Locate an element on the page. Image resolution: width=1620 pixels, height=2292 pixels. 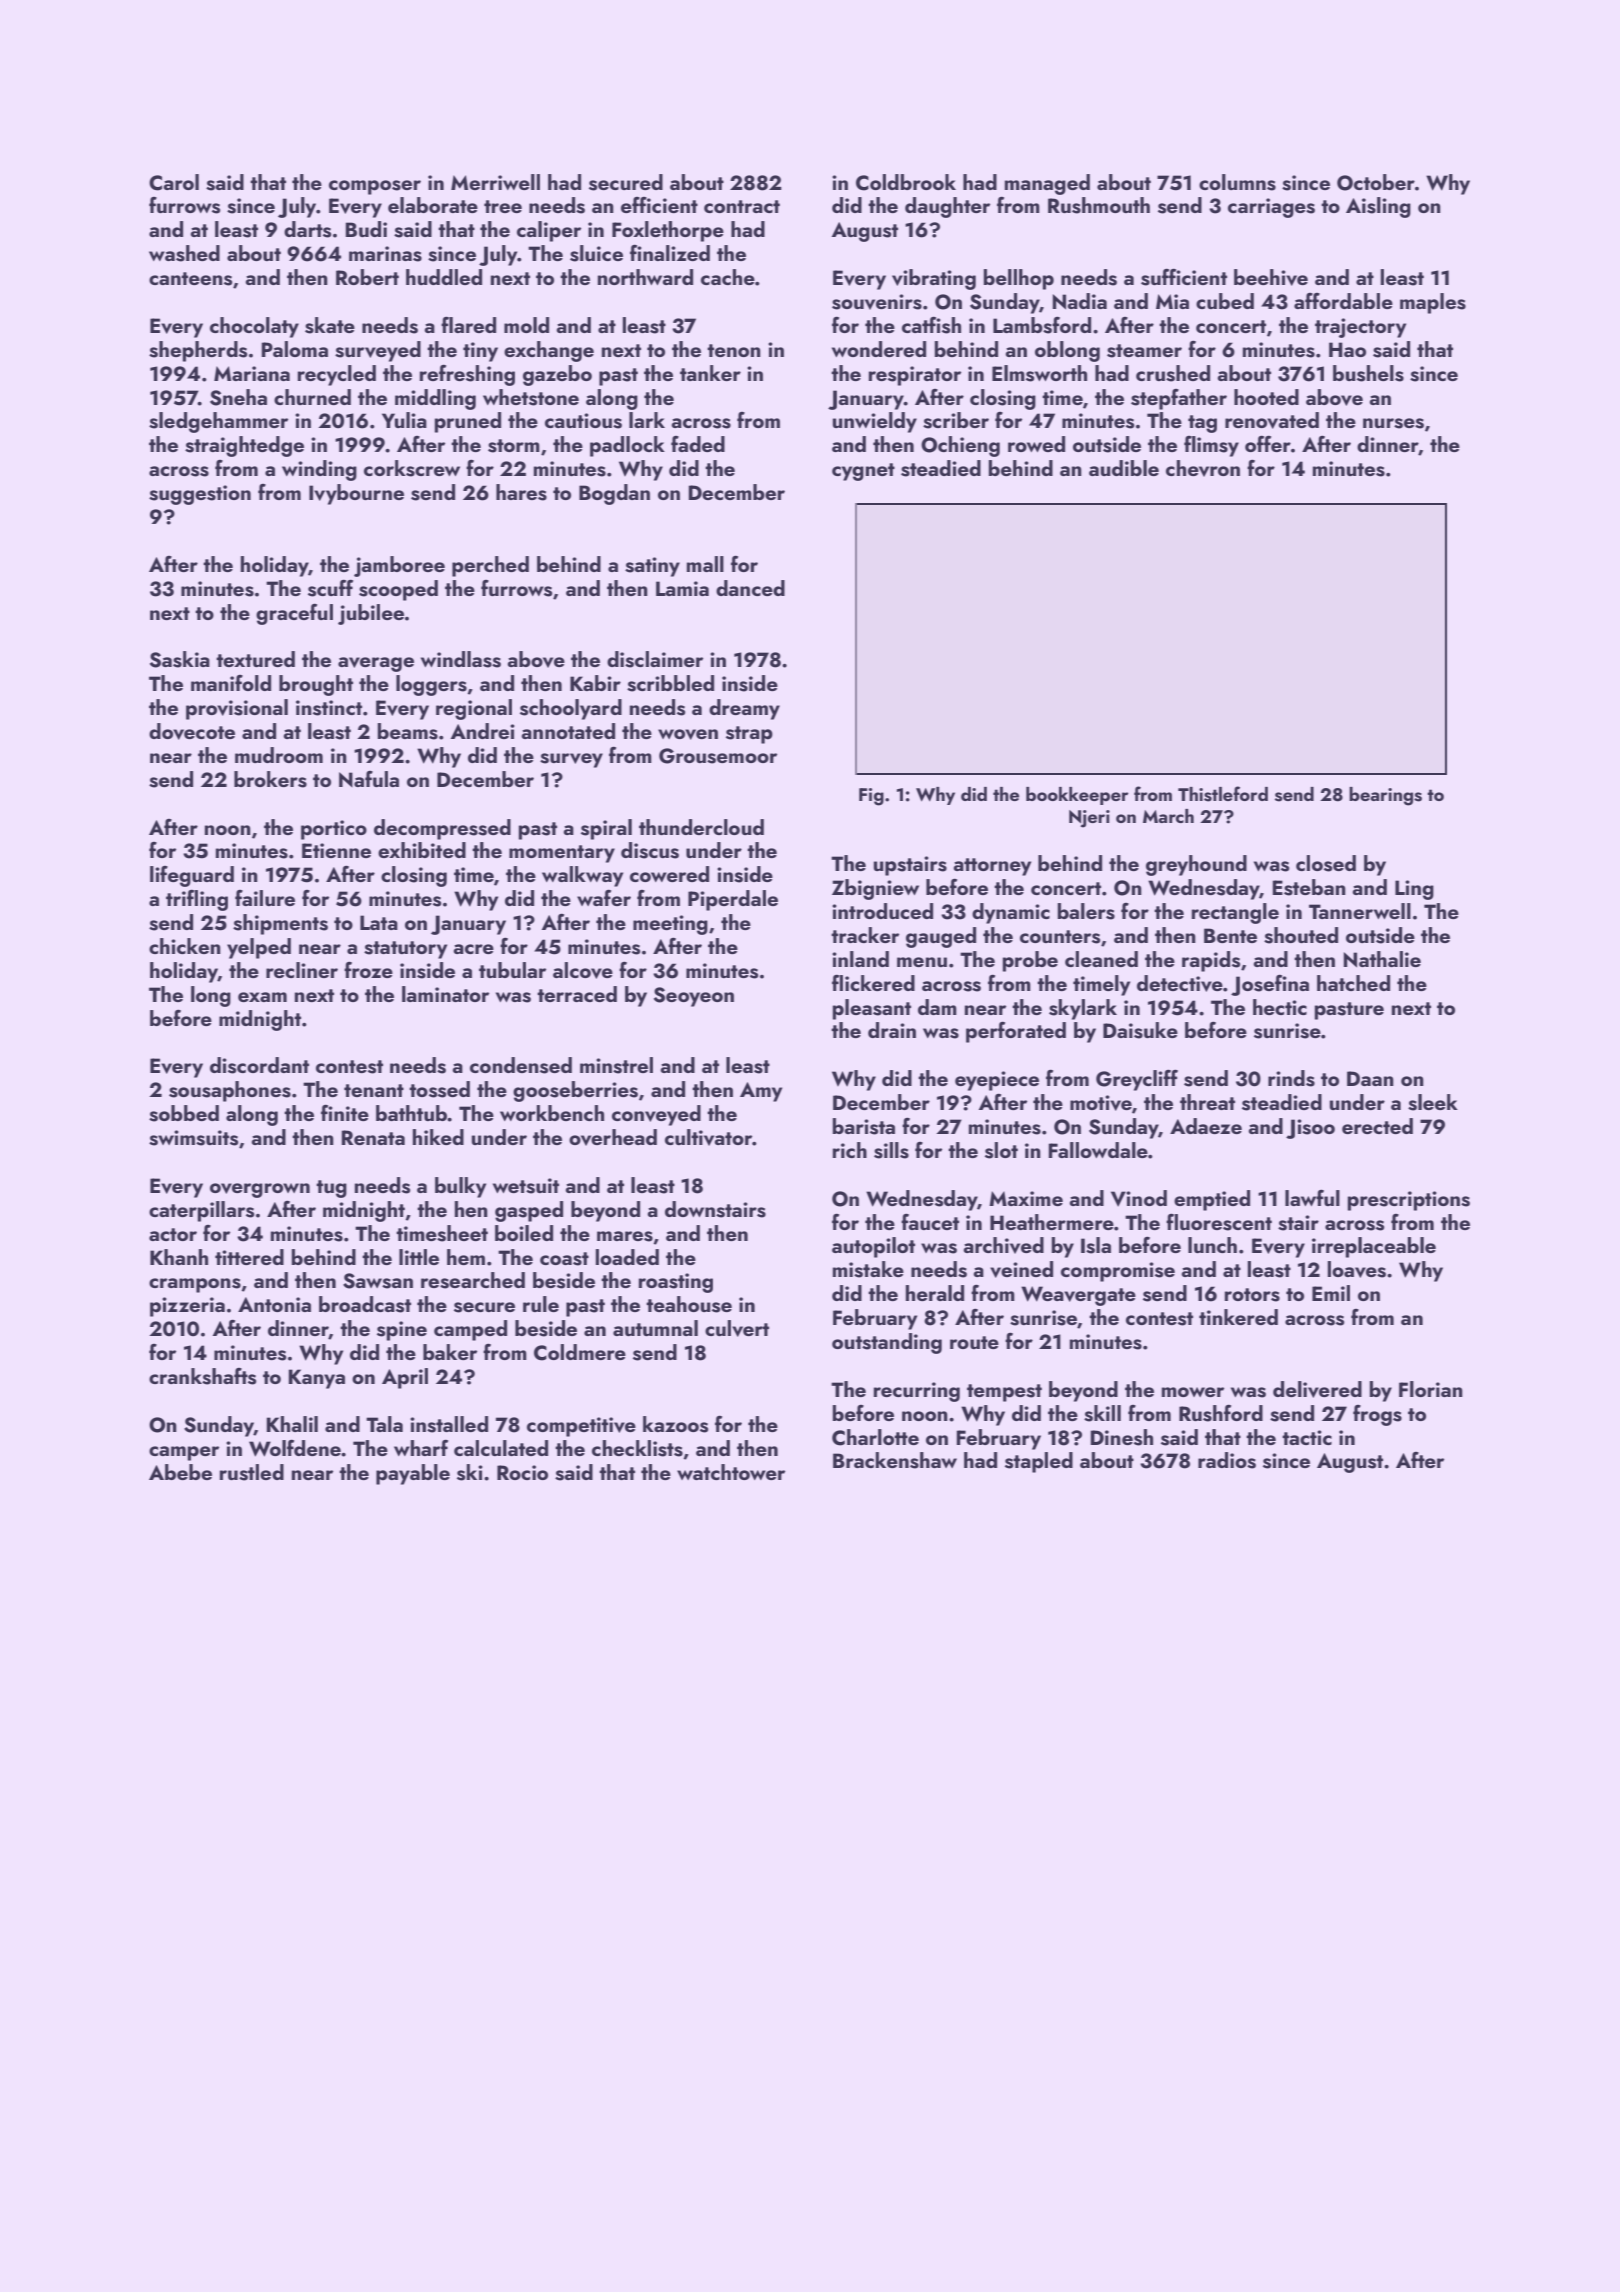
bearings is located at coordinates (1385, 796).
